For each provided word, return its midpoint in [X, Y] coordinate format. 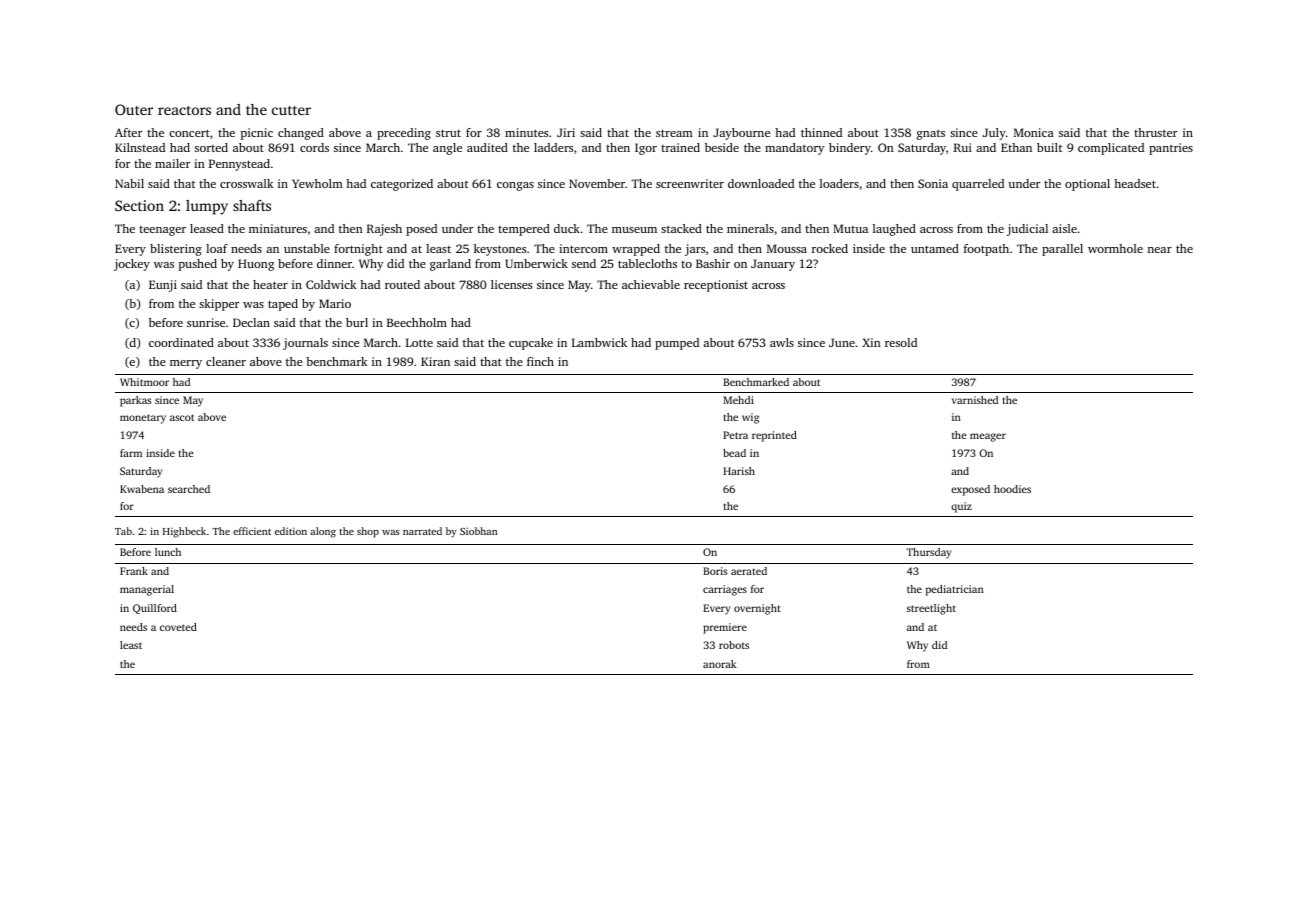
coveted [178, 627]
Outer [134, 109]
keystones [500, 250]
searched [189, 489]
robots [734, 645]
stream [674, 133]
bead [734, 453]
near [1160, 250]
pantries [1171, 149]
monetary [143, 419]
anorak [720, 664]
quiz [961, 507]
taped [283, 305]
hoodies [1012, 489]
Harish [739, 471]
